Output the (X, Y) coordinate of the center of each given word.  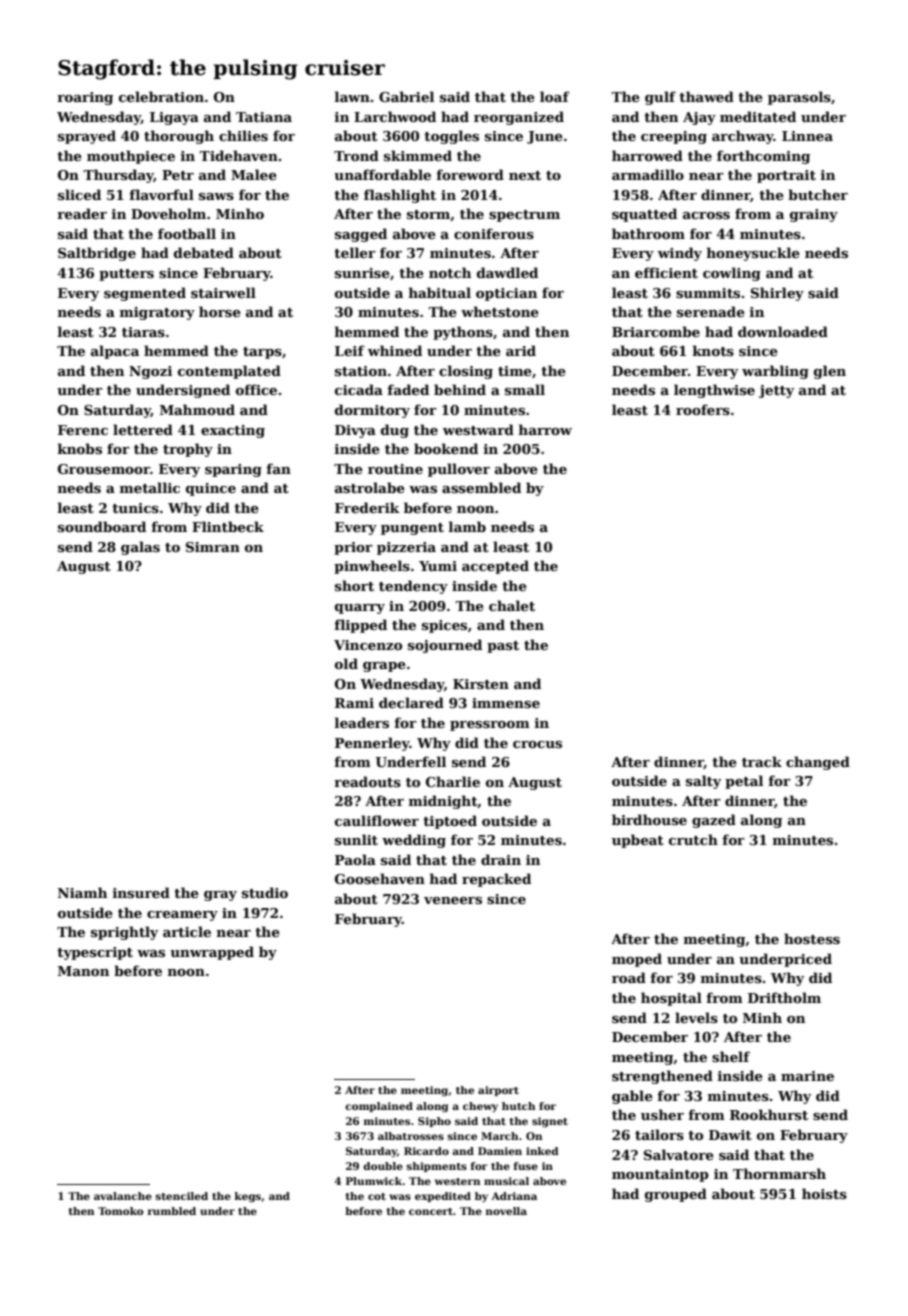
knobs (79, 448)
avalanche (123, 1196)
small (525, 389)
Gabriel (406, 96)
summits (708, 293)
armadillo (648, 174)
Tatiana (264, 117)
